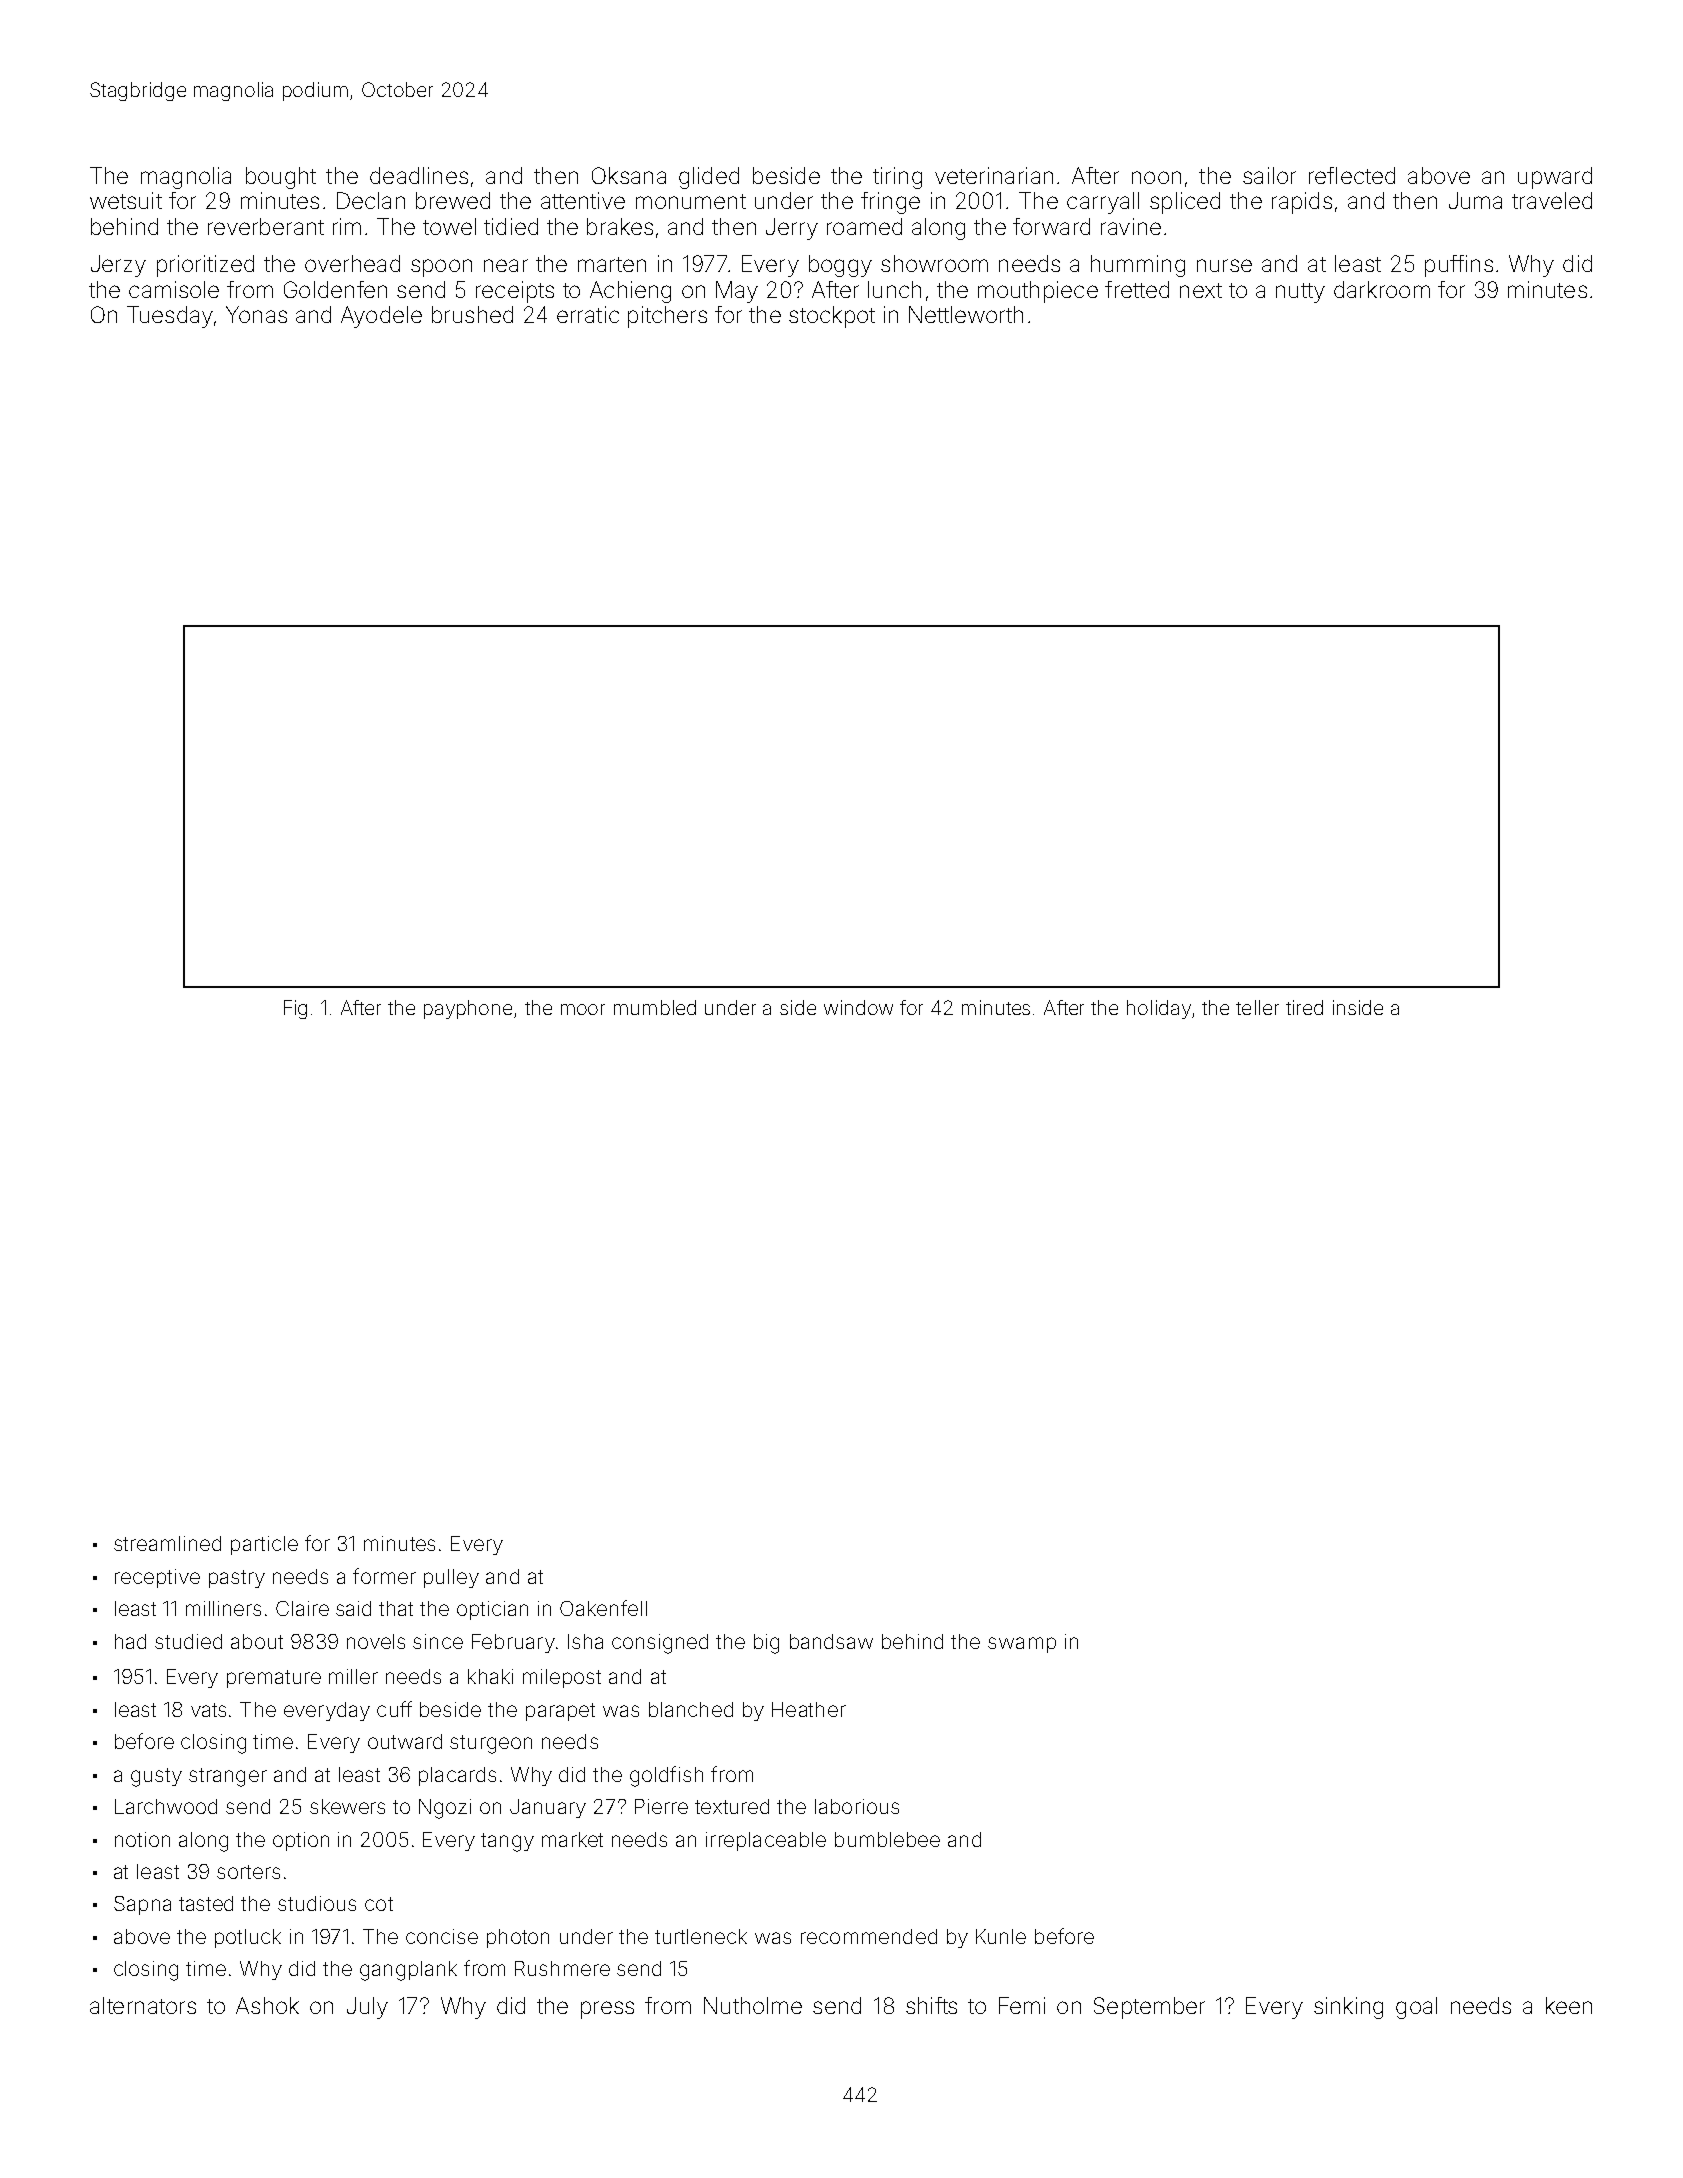  I want to click on swamp, so click(1022, 1645).
